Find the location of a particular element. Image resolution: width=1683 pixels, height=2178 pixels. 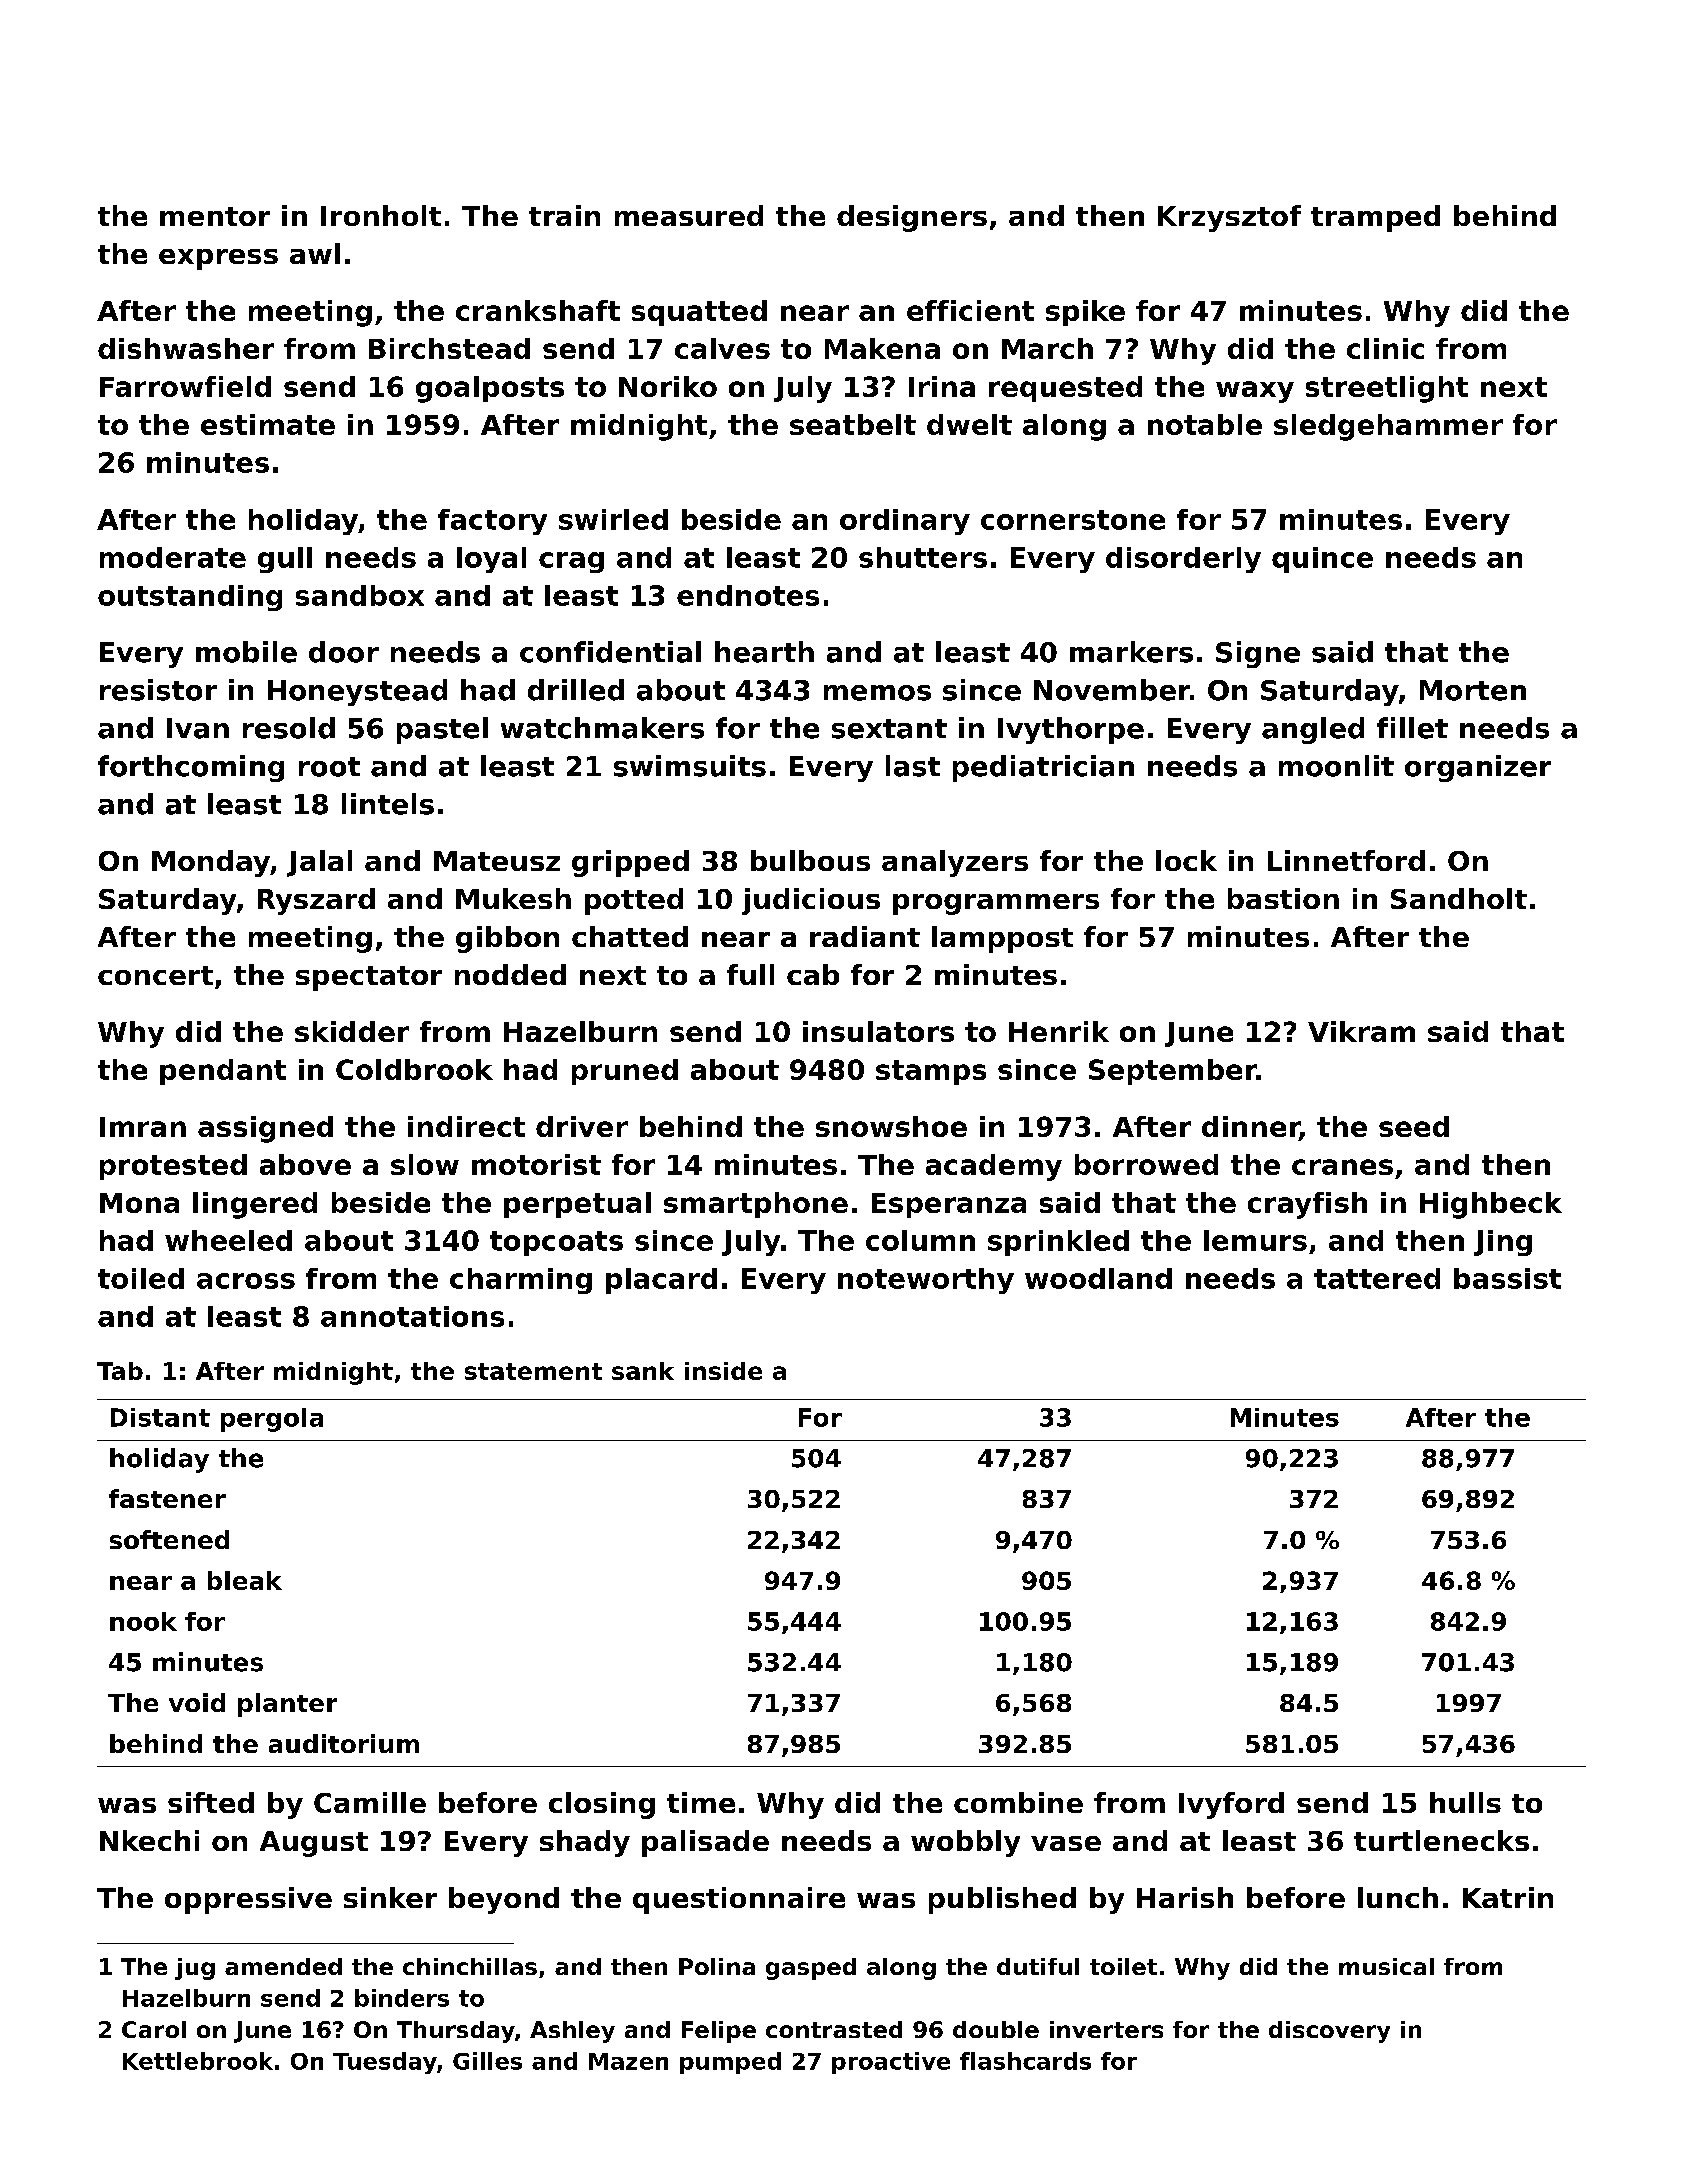

questionnaire is located at coordinates (739, 1900).
